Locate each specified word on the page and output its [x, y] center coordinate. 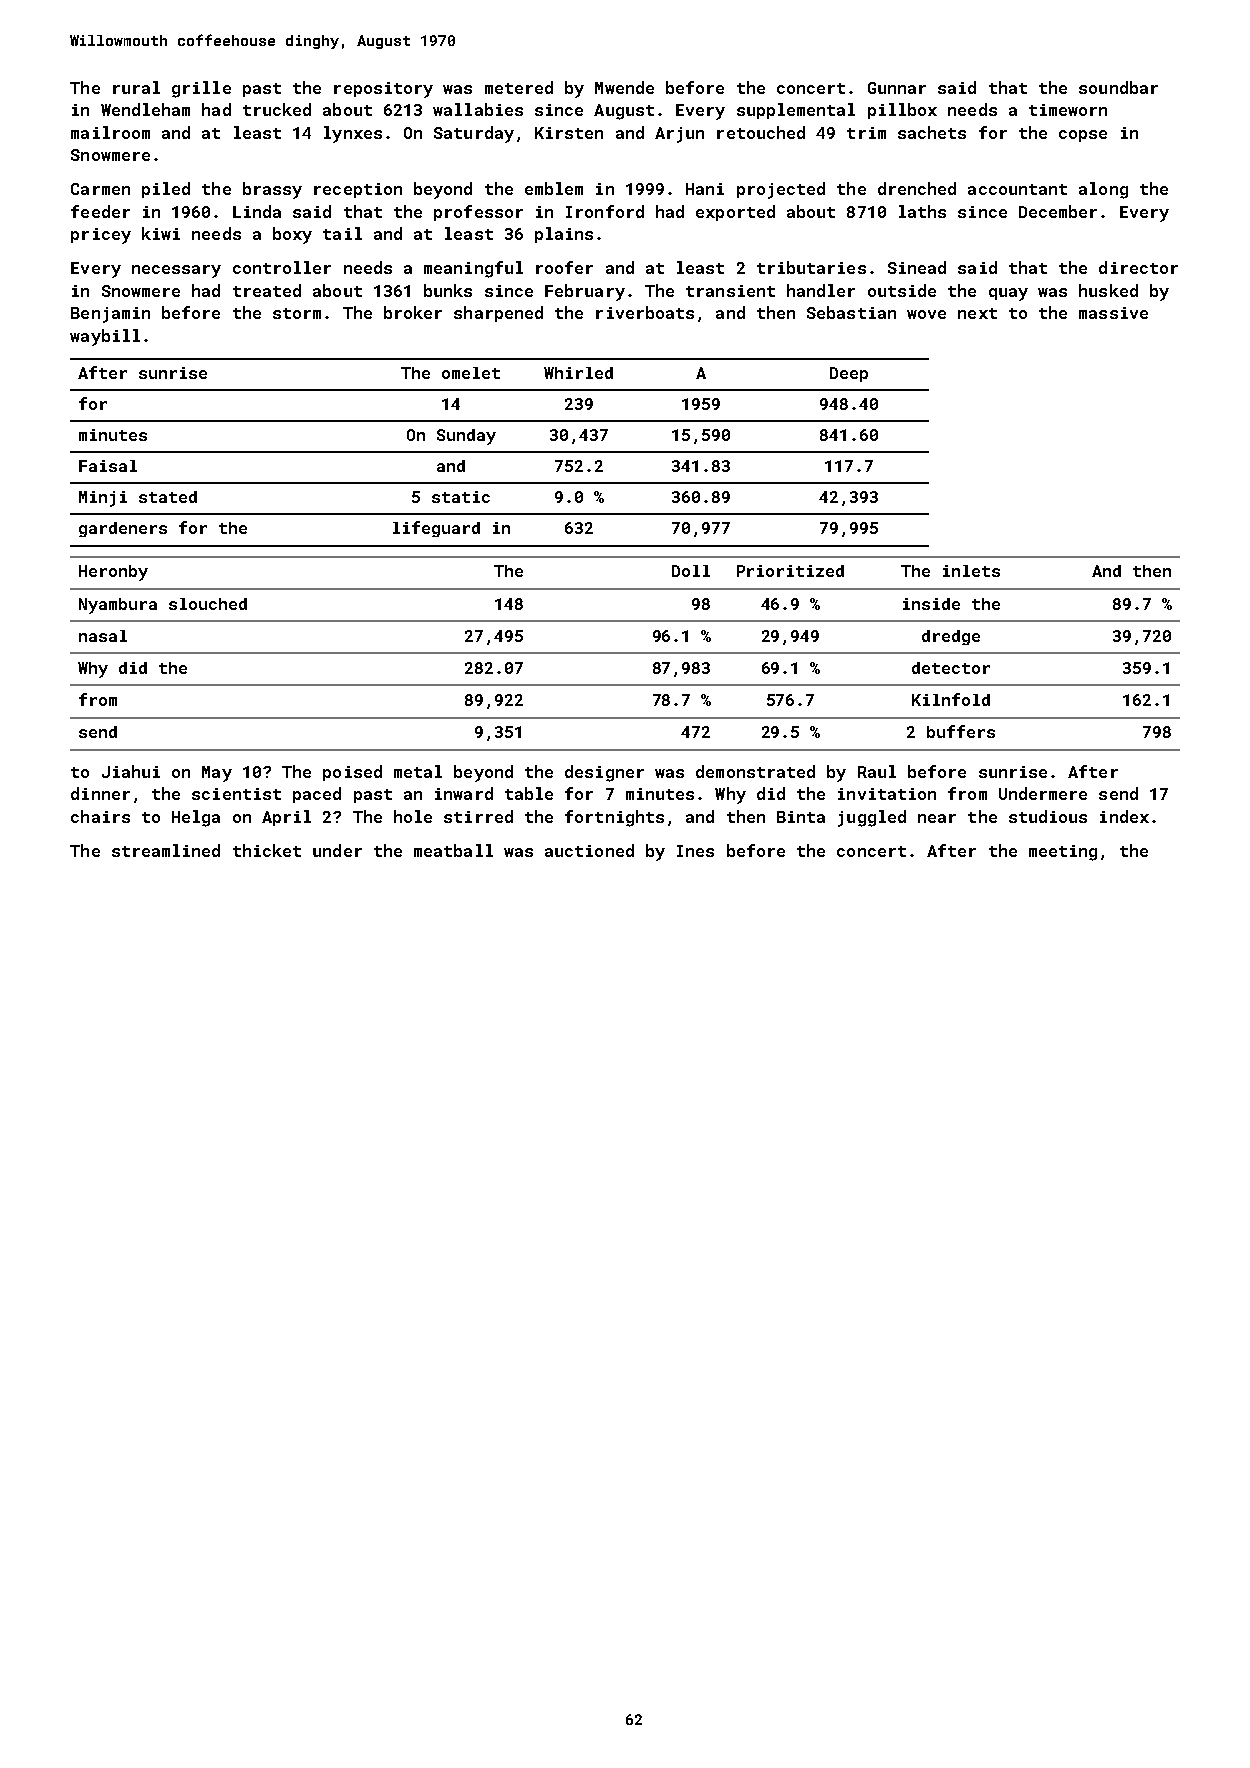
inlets [971, 571]
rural [136, 87]
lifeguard [436, 529]
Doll [691, 571]
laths [922, 211]
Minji [103, 499]
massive [1113, 313]
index [1124, 816]
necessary [176, 271]
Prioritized [790, 571]
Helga [196, 818]
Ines [695, 851]
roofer [564, 267]
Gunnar [897, 88]
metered [519, 87]
